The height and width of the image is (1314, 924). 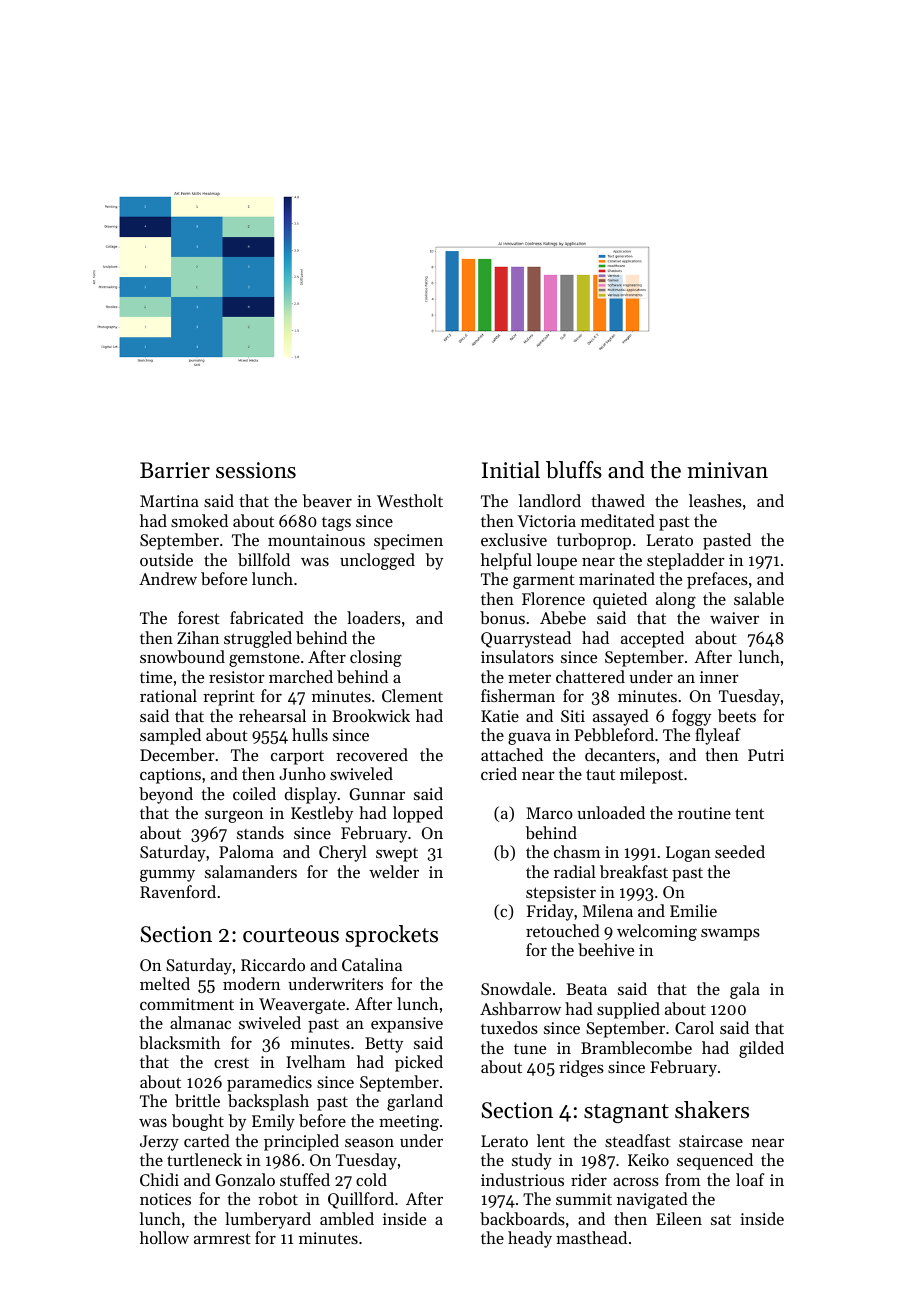 I want to click on Westholt, so click(x=410, y=500).
